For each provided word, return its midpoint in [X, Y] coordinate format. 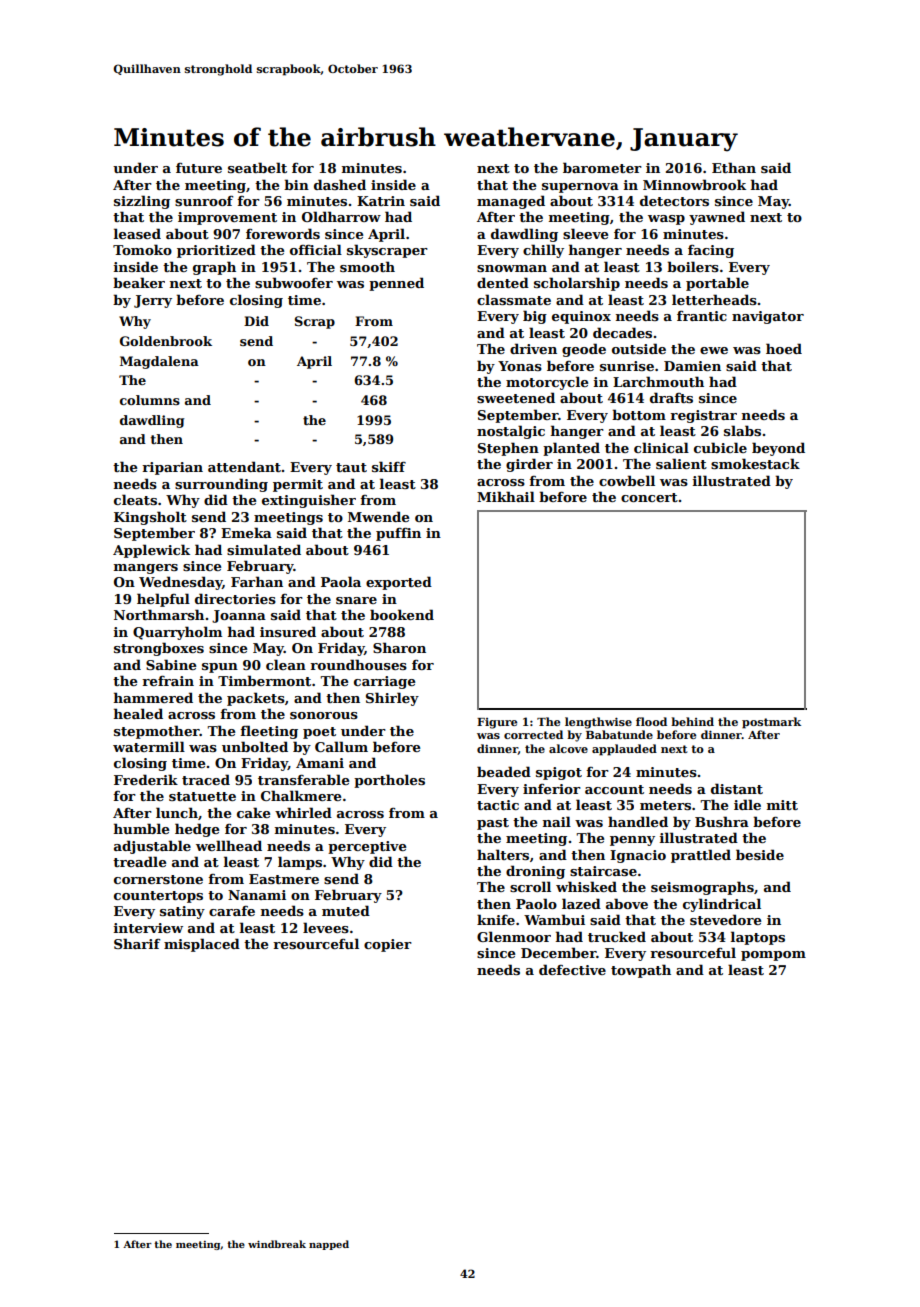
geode [584, 350]
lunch [177, 812]
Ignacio [638, 856]
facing [711, 251]
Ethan [734, 167]
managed [511, 202]
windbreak [277, 1244]
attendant [244, 466]
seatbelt [257, 167]
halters [503, 854]
